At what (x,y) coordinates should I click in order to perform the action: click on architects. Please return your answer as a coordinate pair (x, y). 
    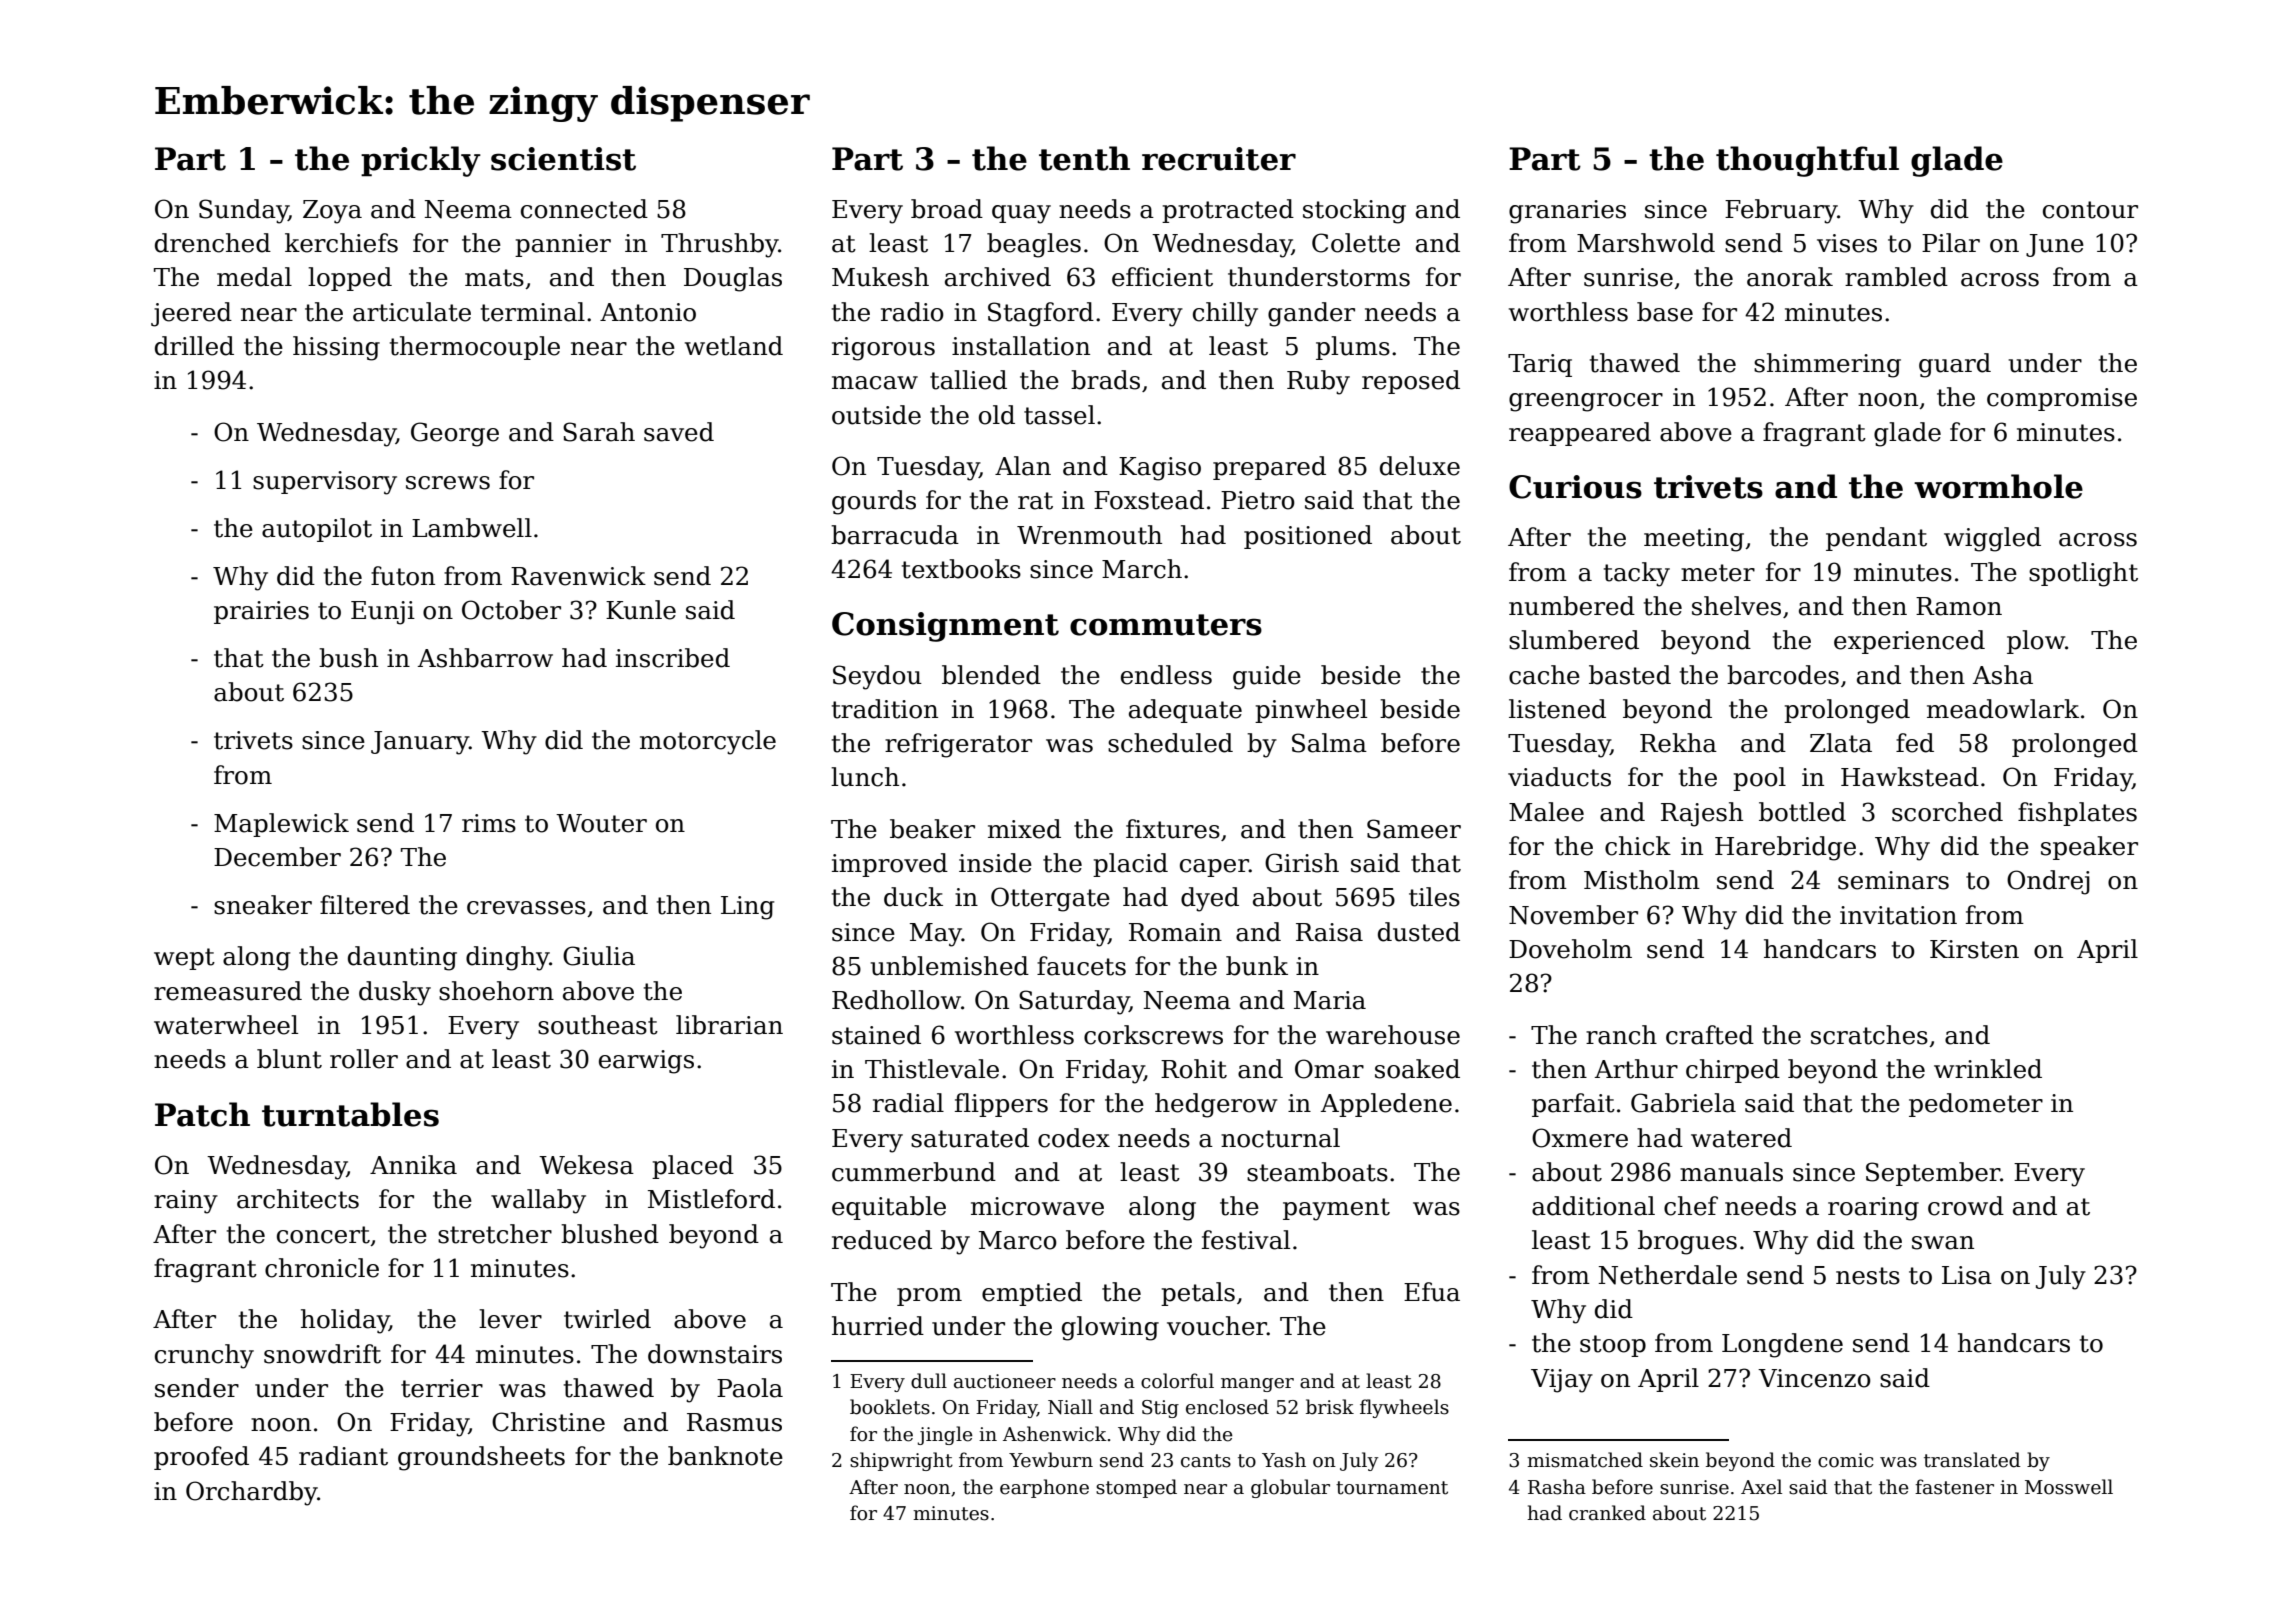
    Looking at the image, I should click on (298, 1199).
